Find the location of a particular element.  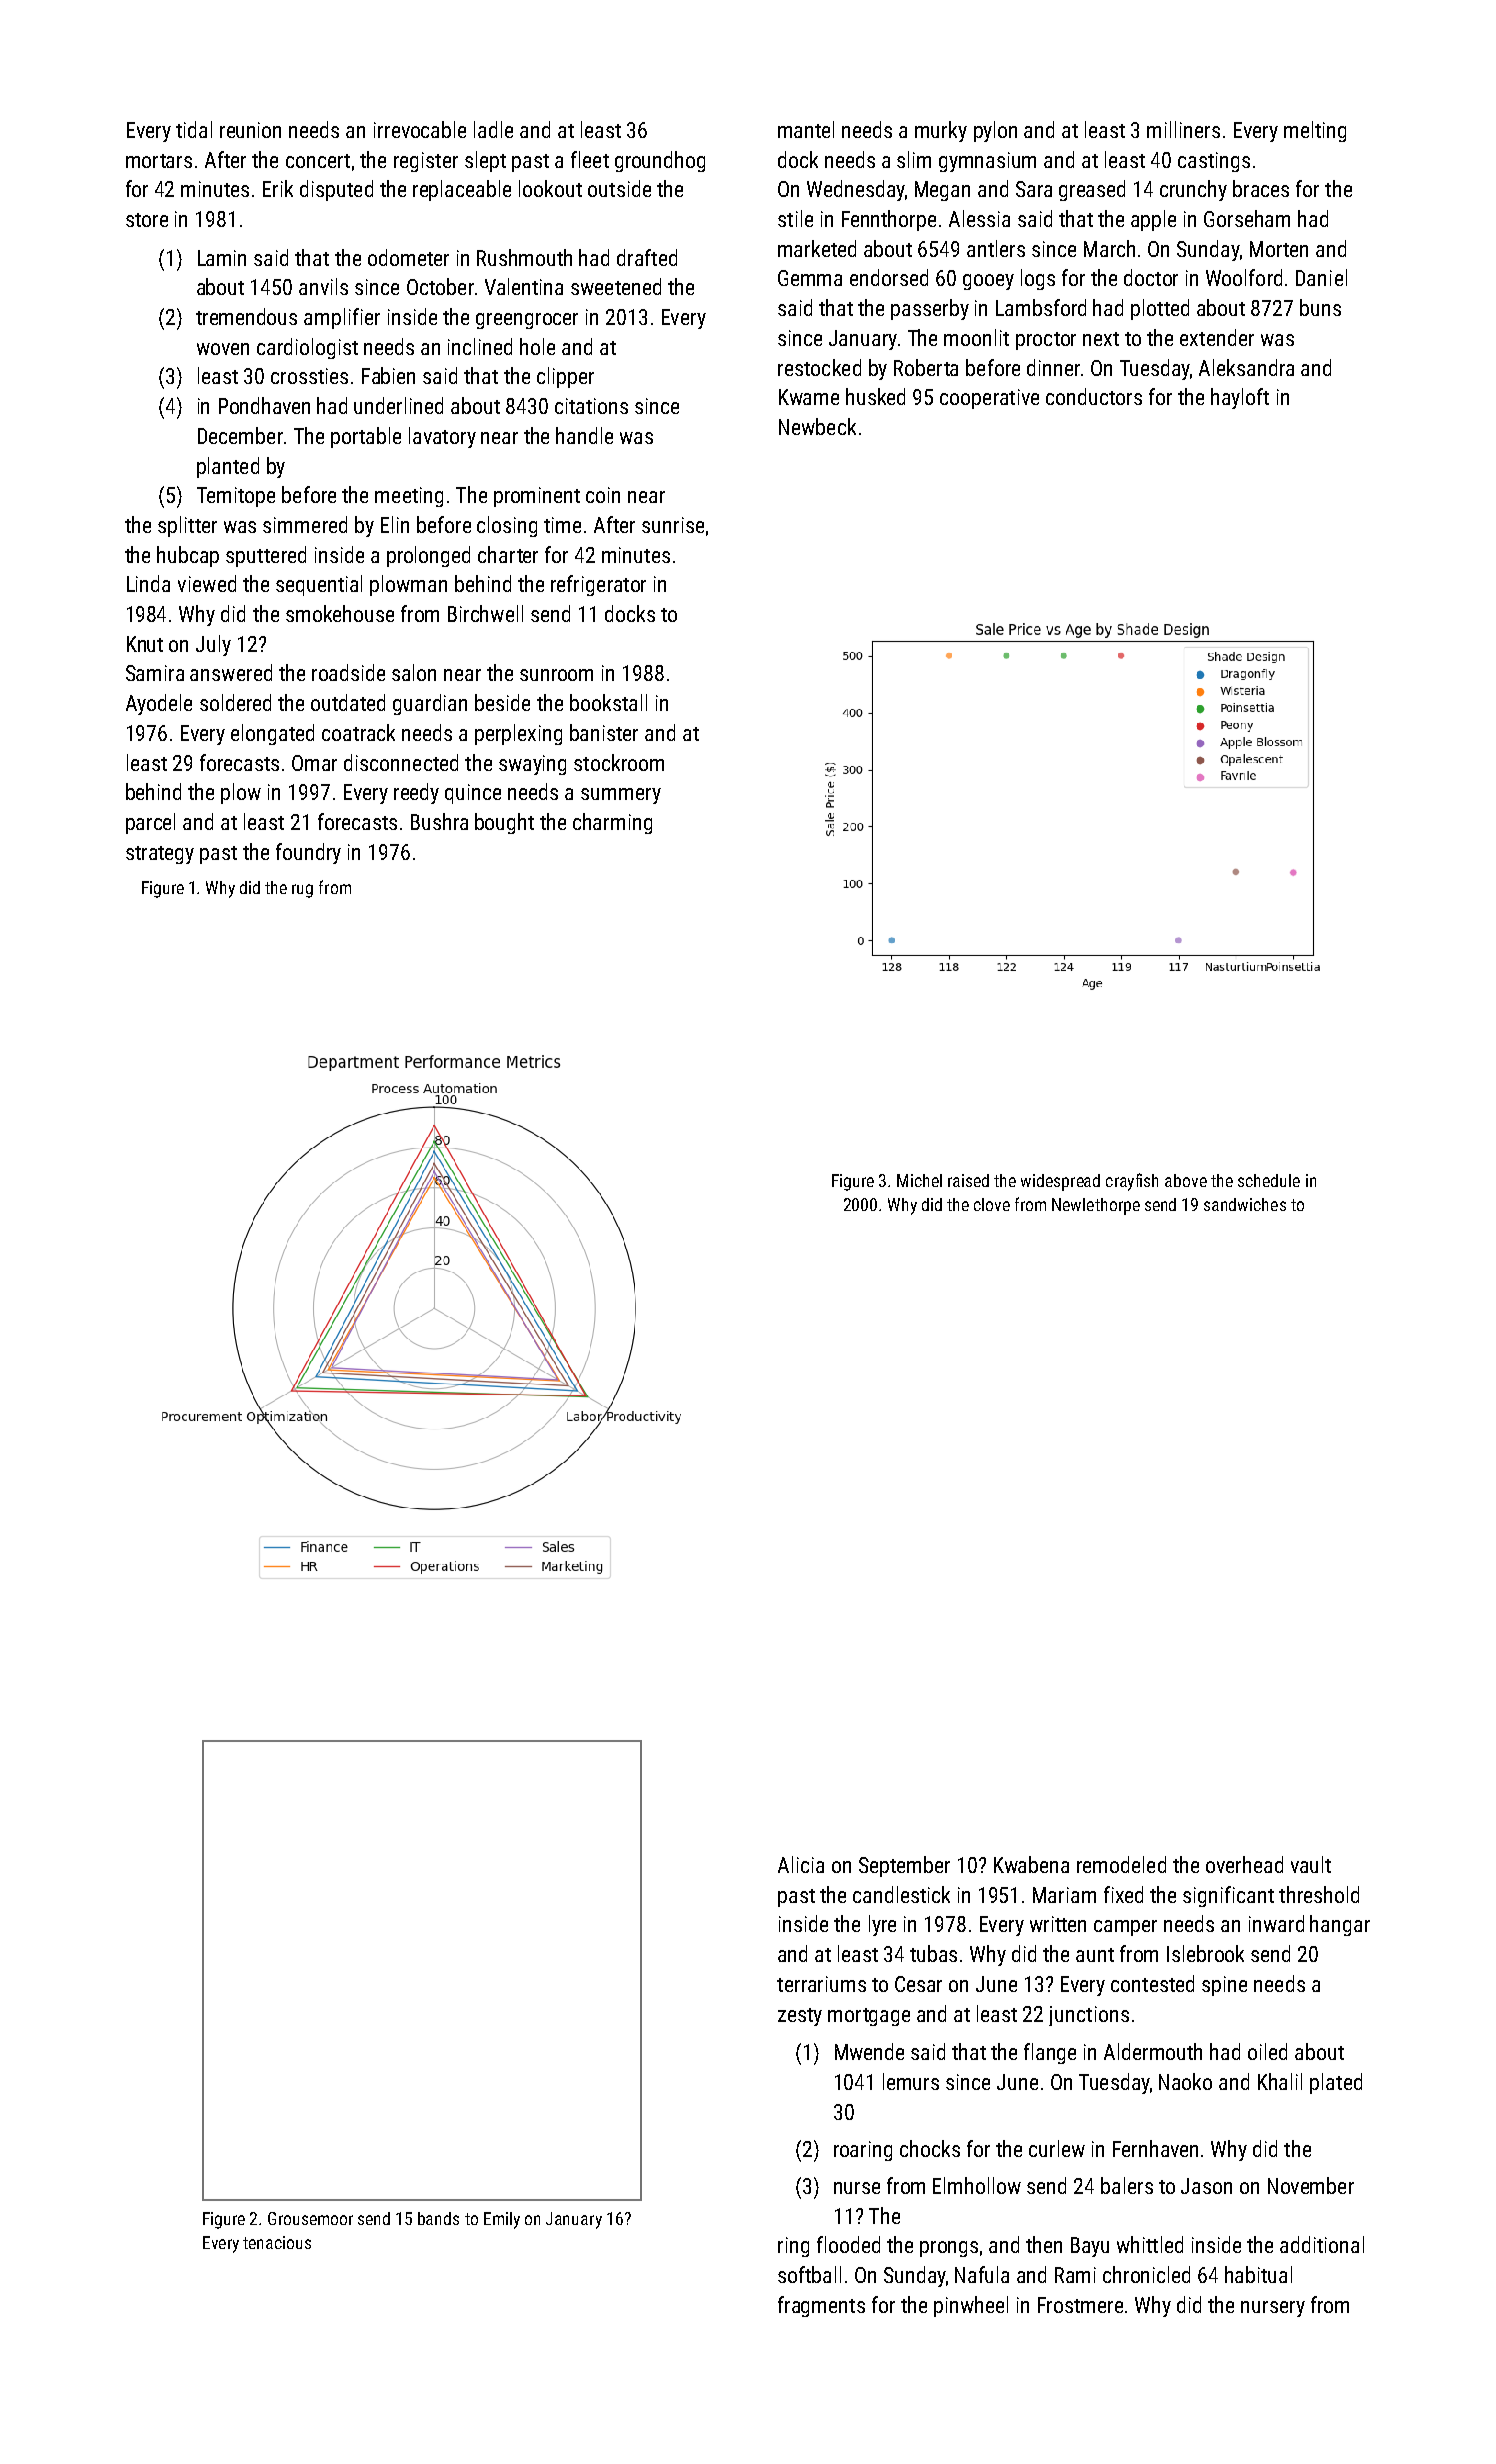

melting is located at coordinates (1315, 131).
